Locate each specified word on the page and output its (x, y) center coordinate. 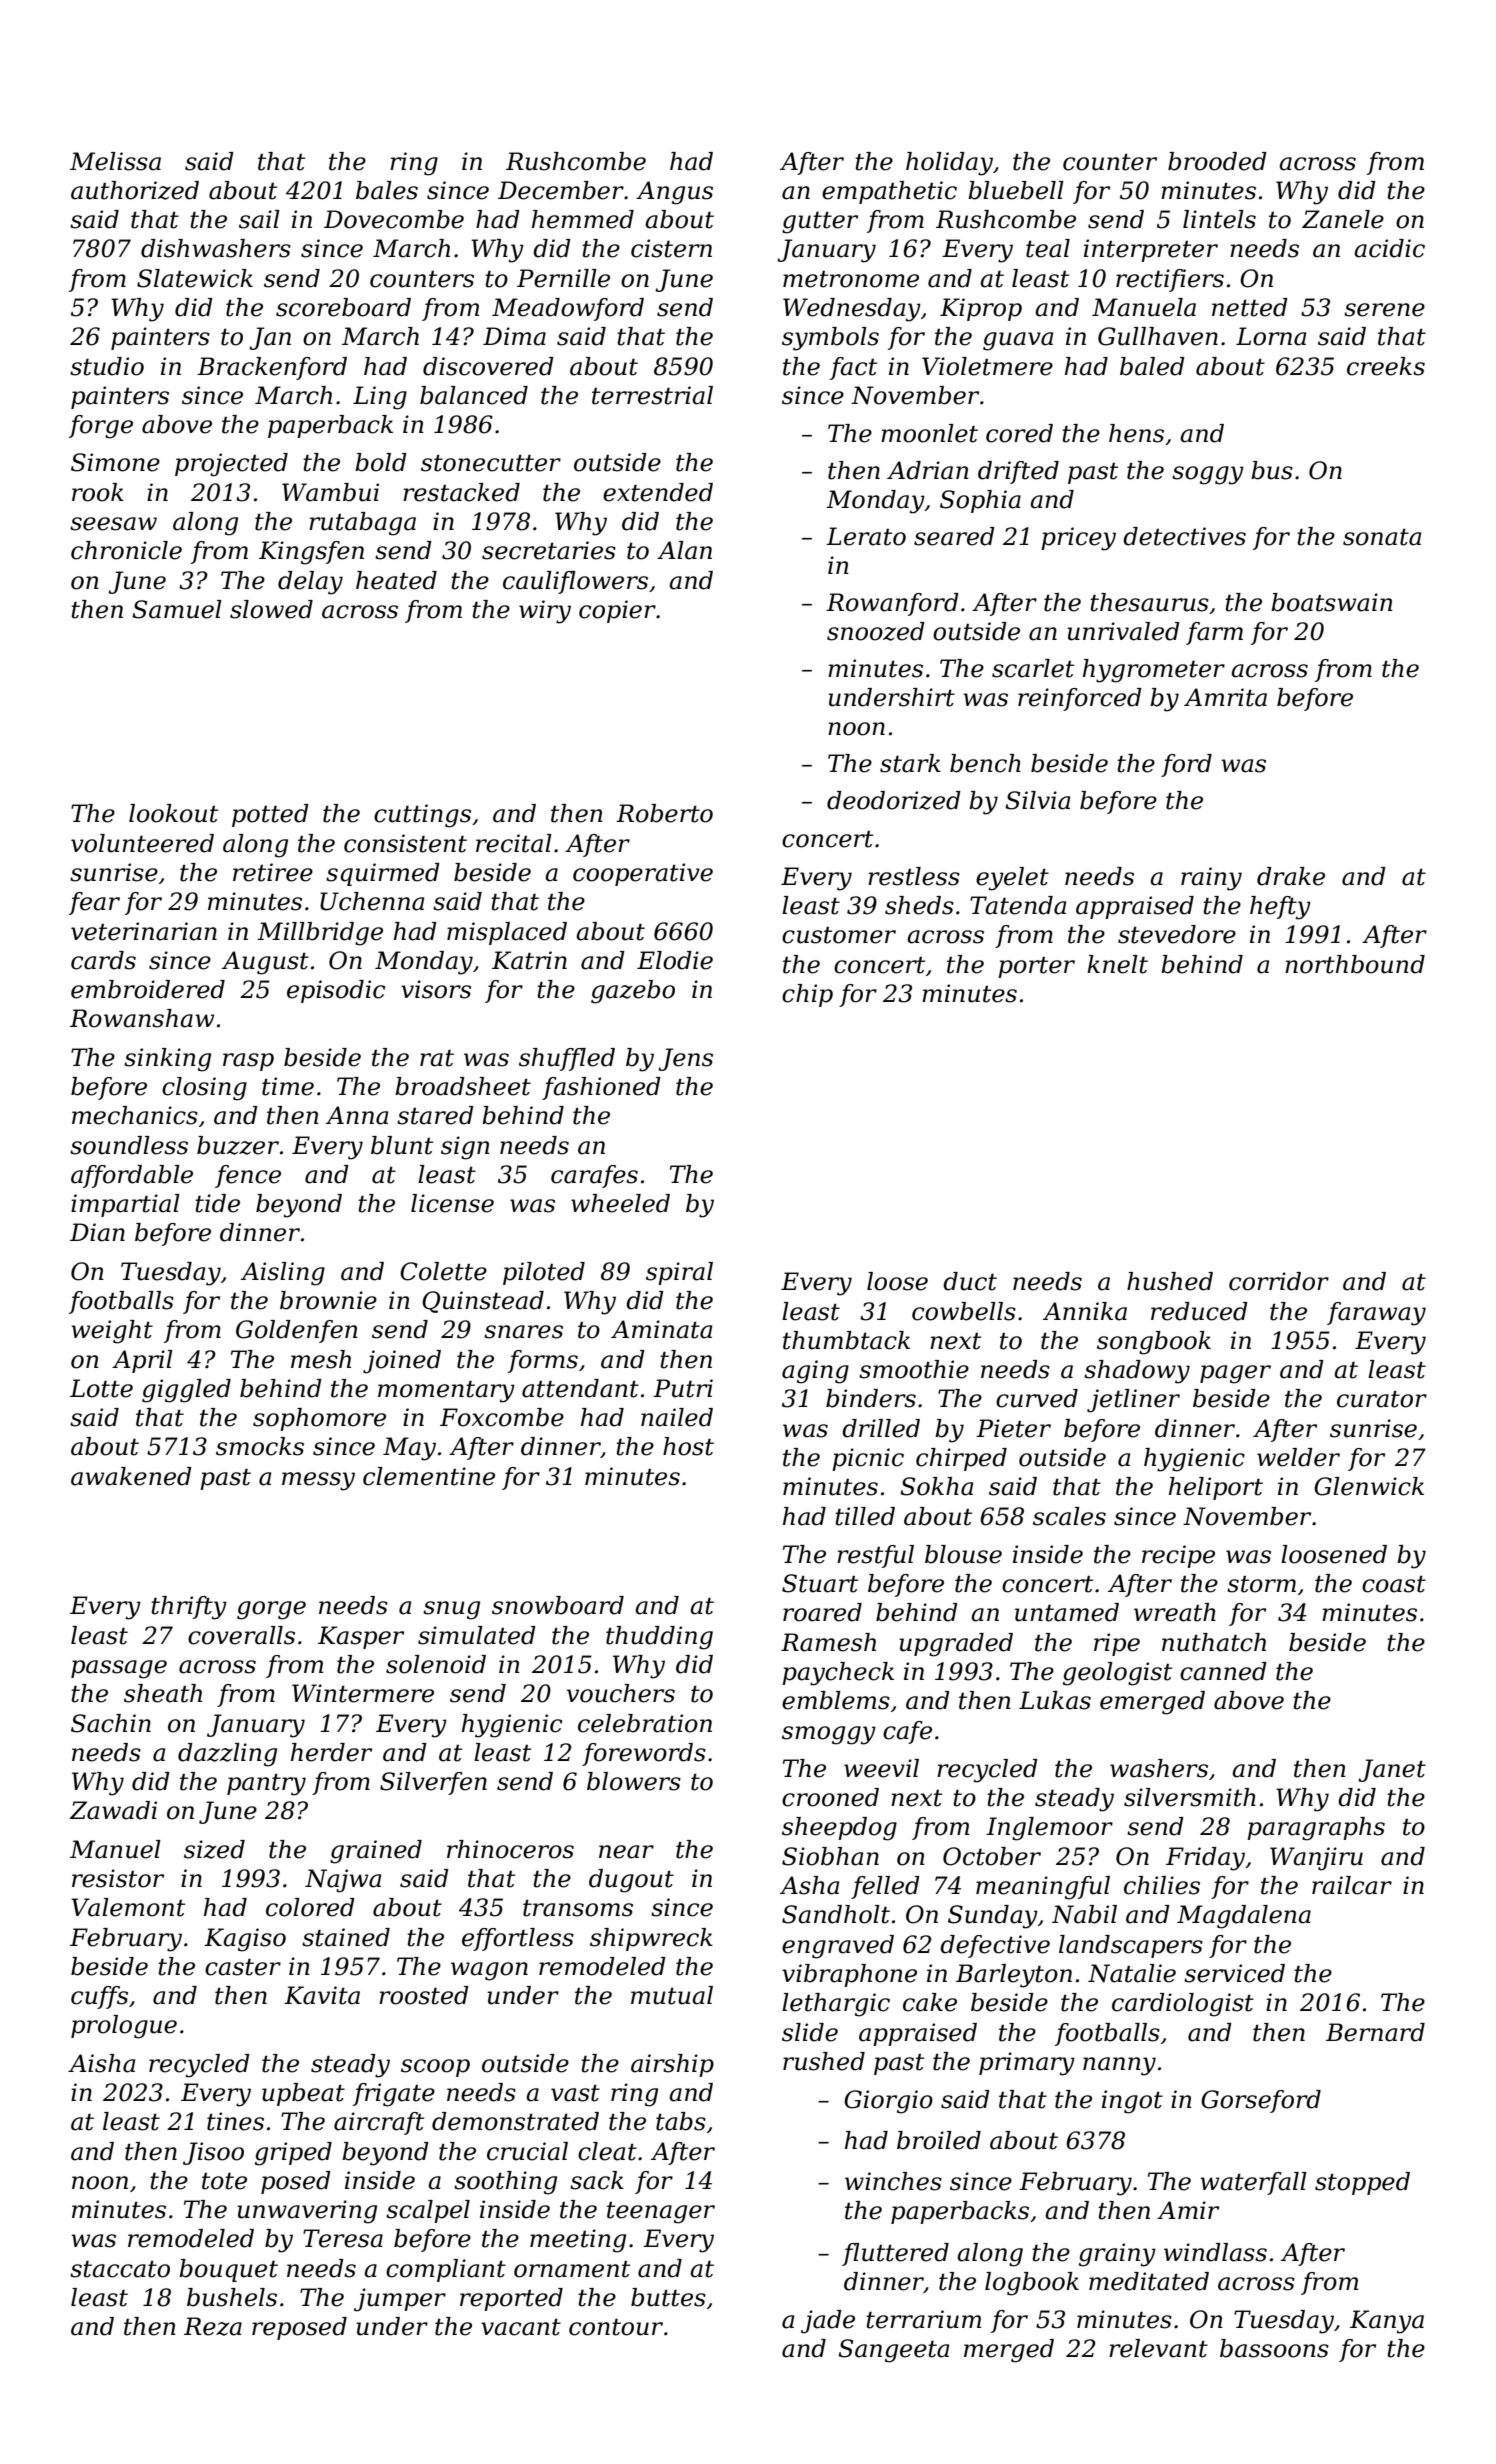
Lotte (101, 1388)
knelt (1117, 964)
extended (658, 492)
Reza (213, 2326)
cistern (671, 248)
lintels (1219, 219)
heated (396, 580)
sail (259, 219)
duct (970, 1281)
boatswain (1332, 602)
